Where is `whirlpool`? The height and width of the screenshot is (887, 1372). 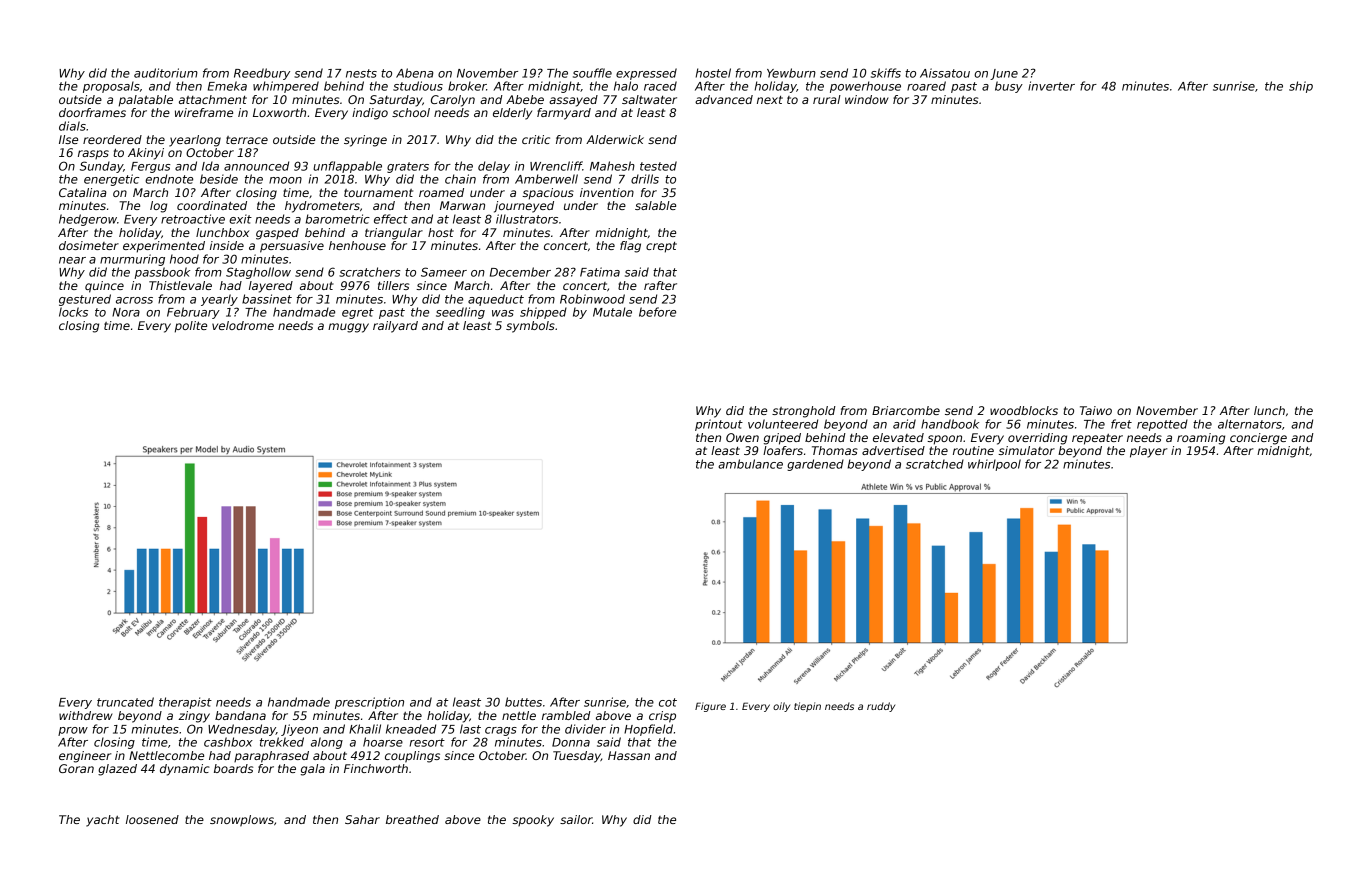 whirlpool is located at coordinates (994, 465).
